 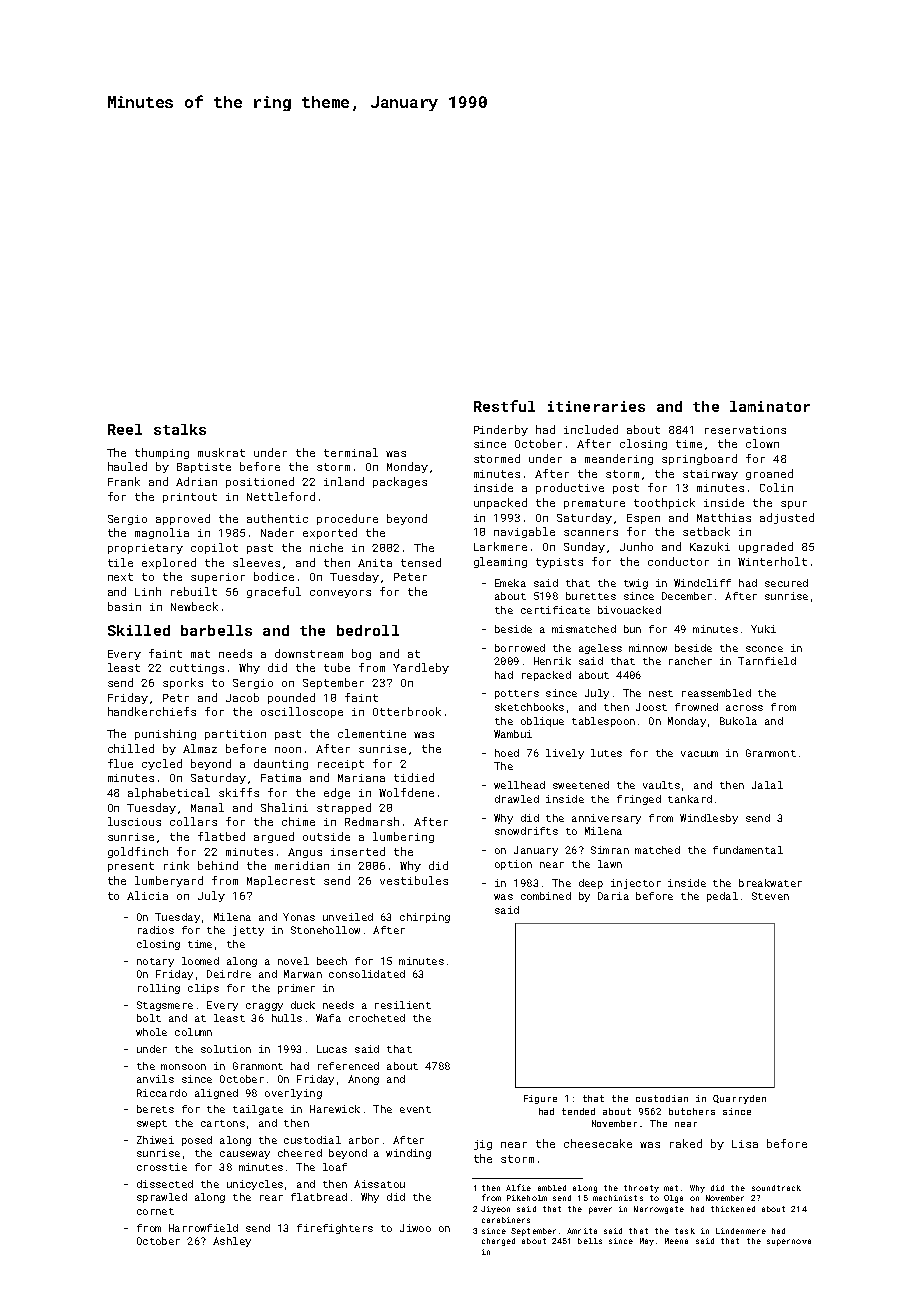 What do you see at coordinates (300, 1153) in the page?
I see `cheered` at bounding box center [300, 1153].
